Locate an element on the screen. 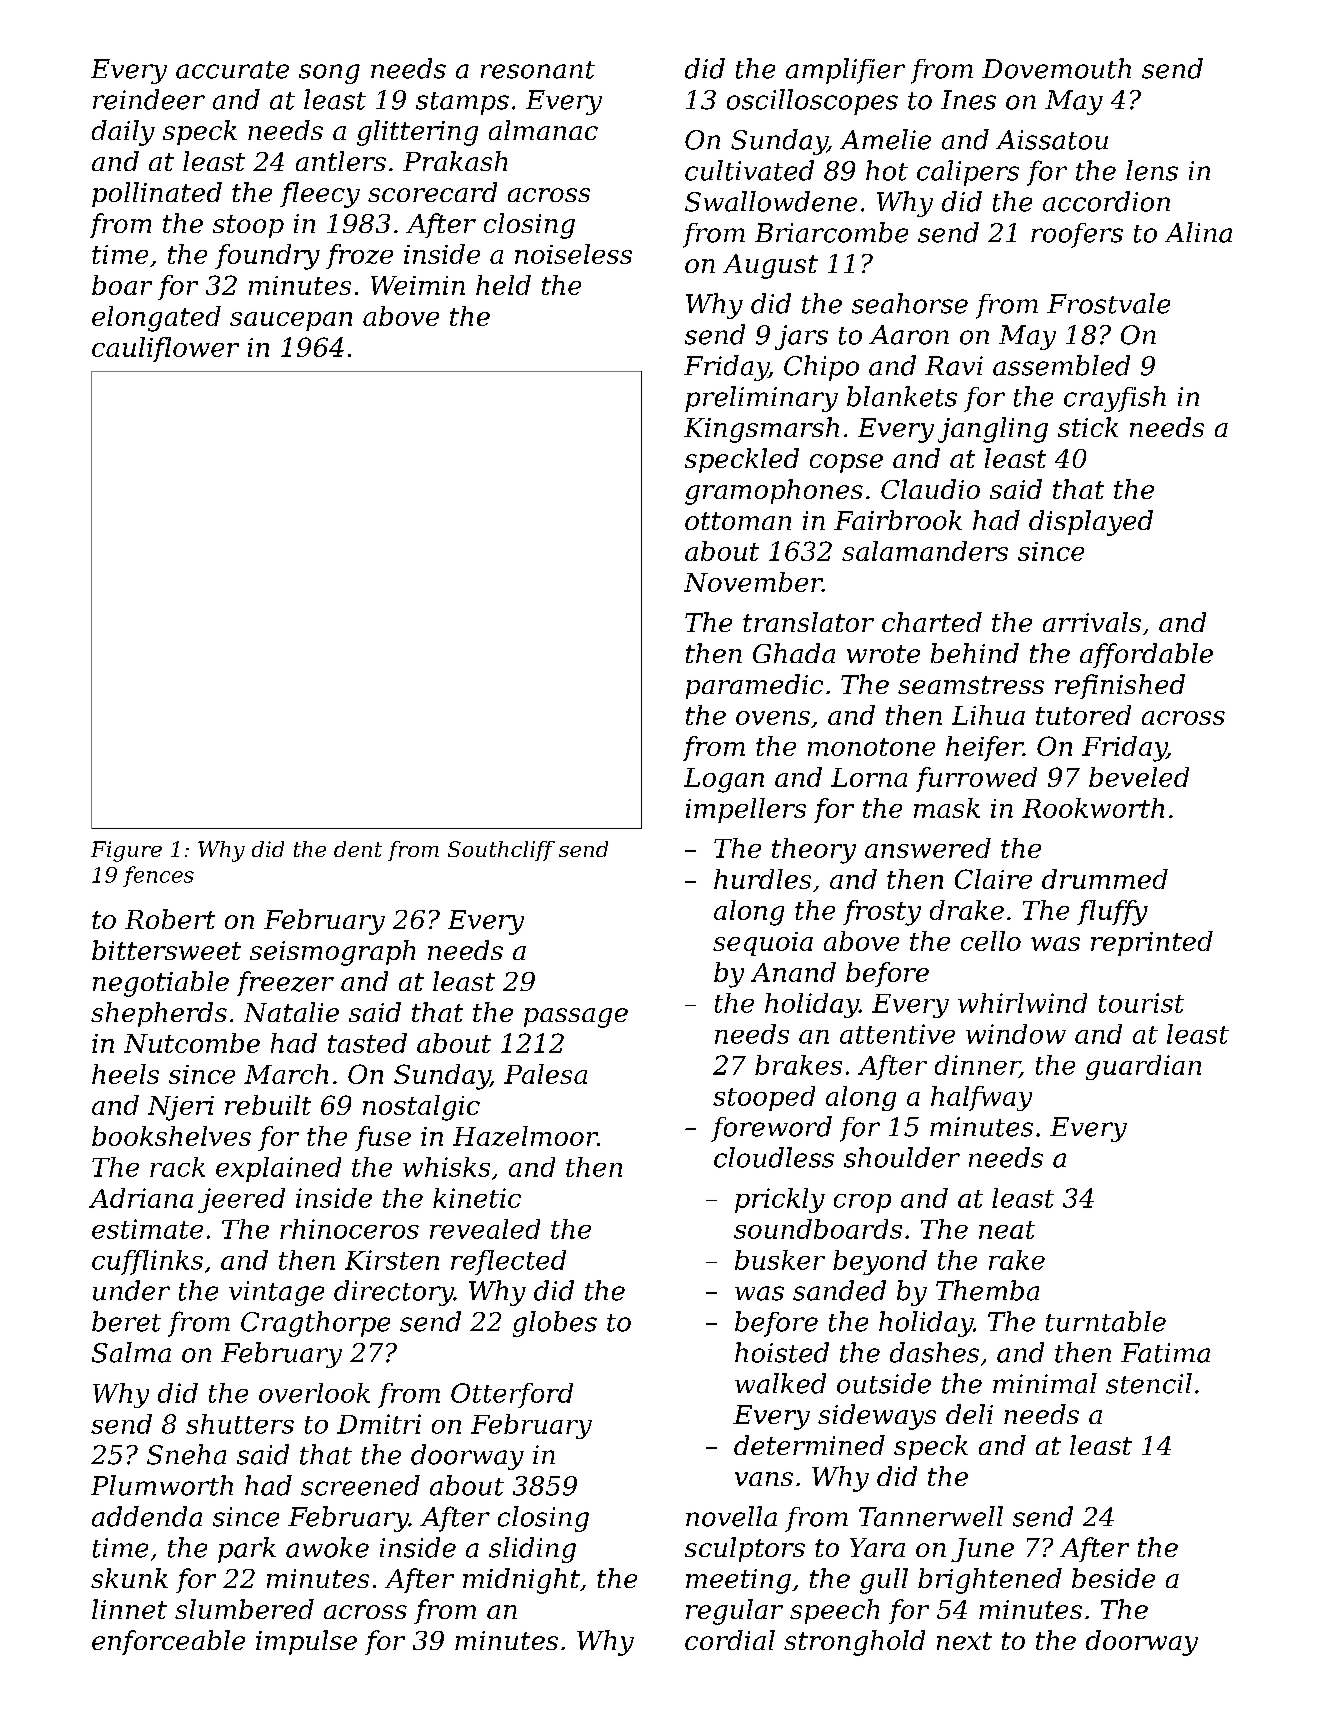 The image size is (1326, 1716). vintage is located at coordinates (276, 1293).
